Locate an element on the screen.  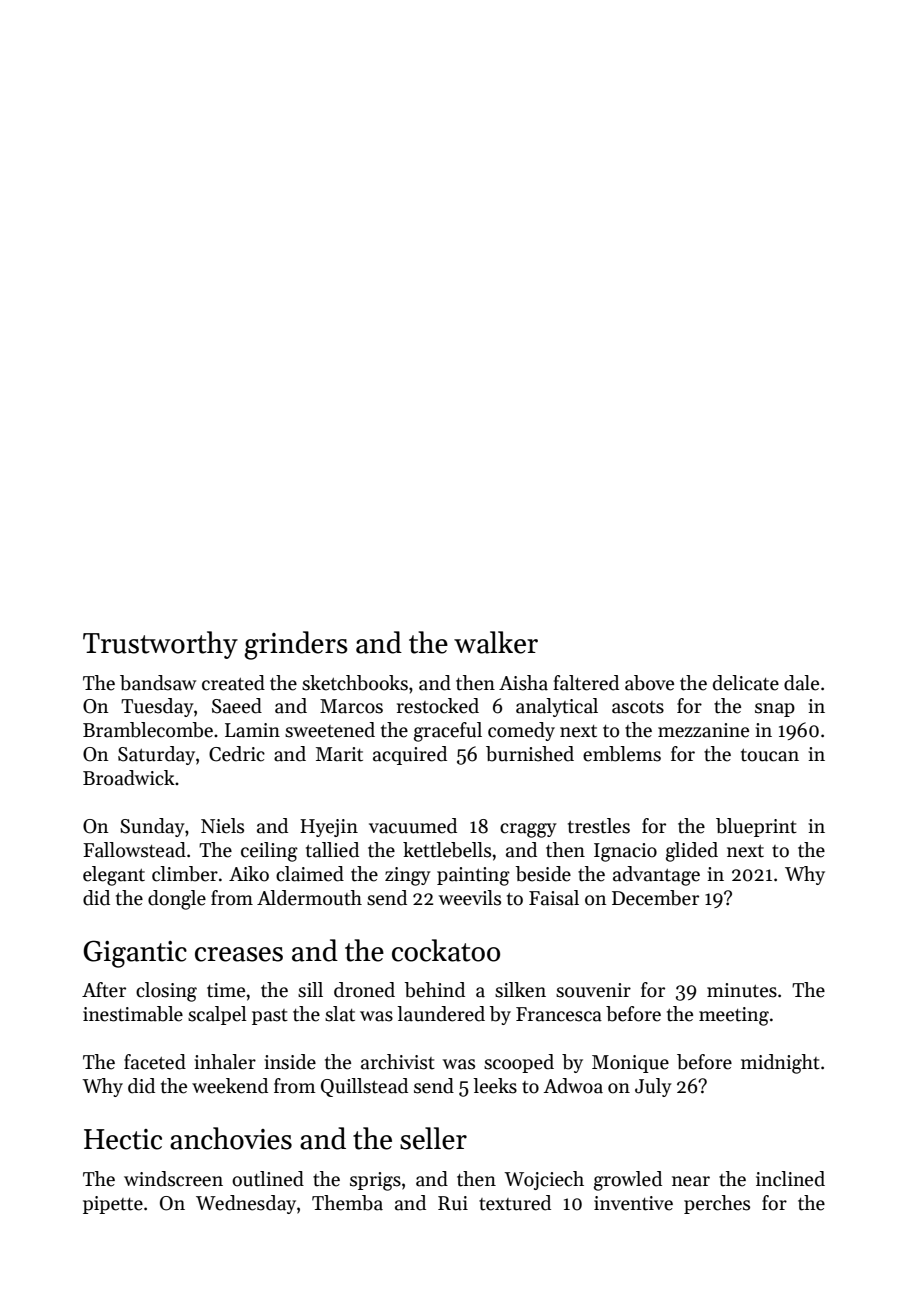
closing is located at coordinates (166, 992).
